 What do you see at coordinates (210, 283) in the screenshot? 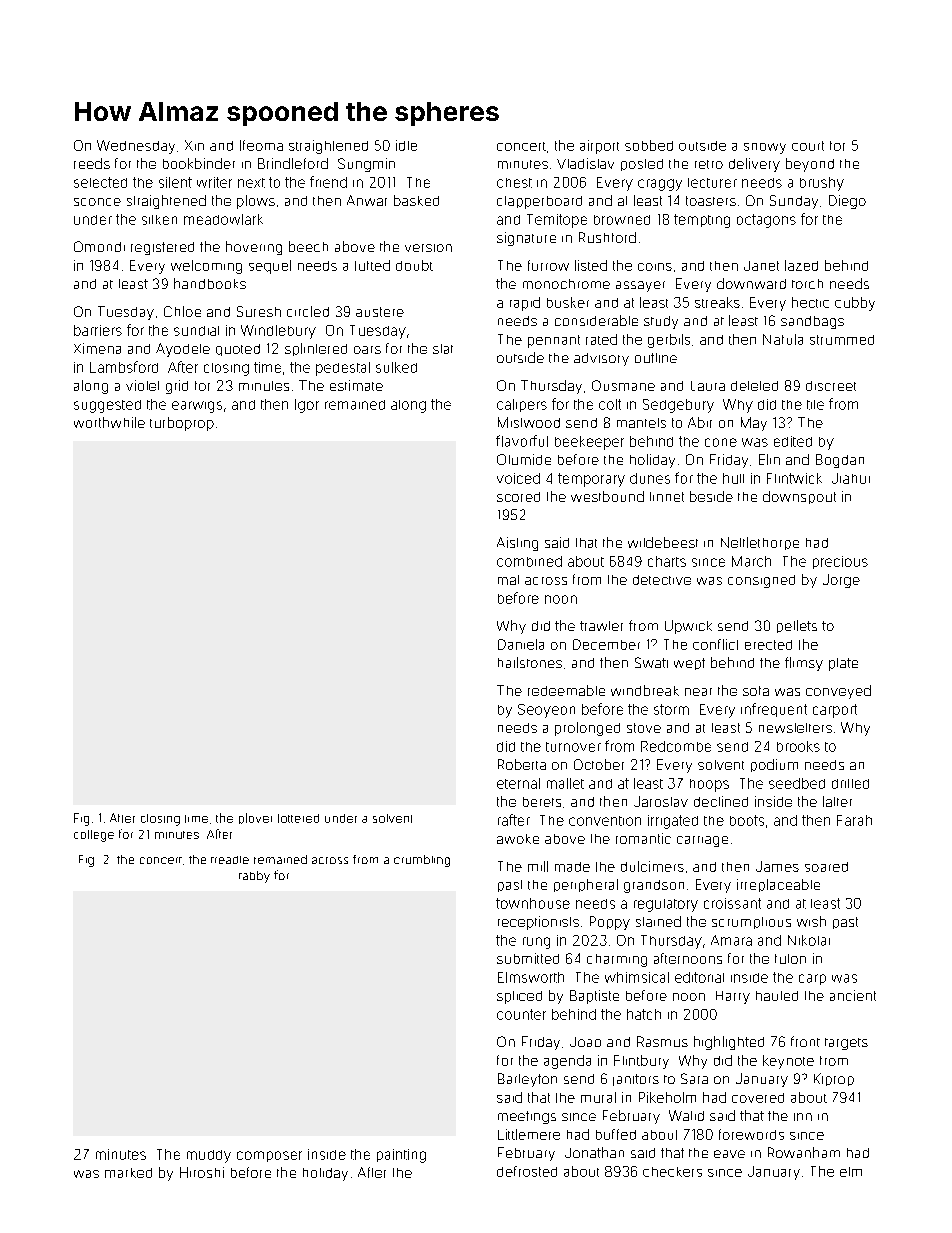
I see `handbooks` at bounding box center [210, 283].
